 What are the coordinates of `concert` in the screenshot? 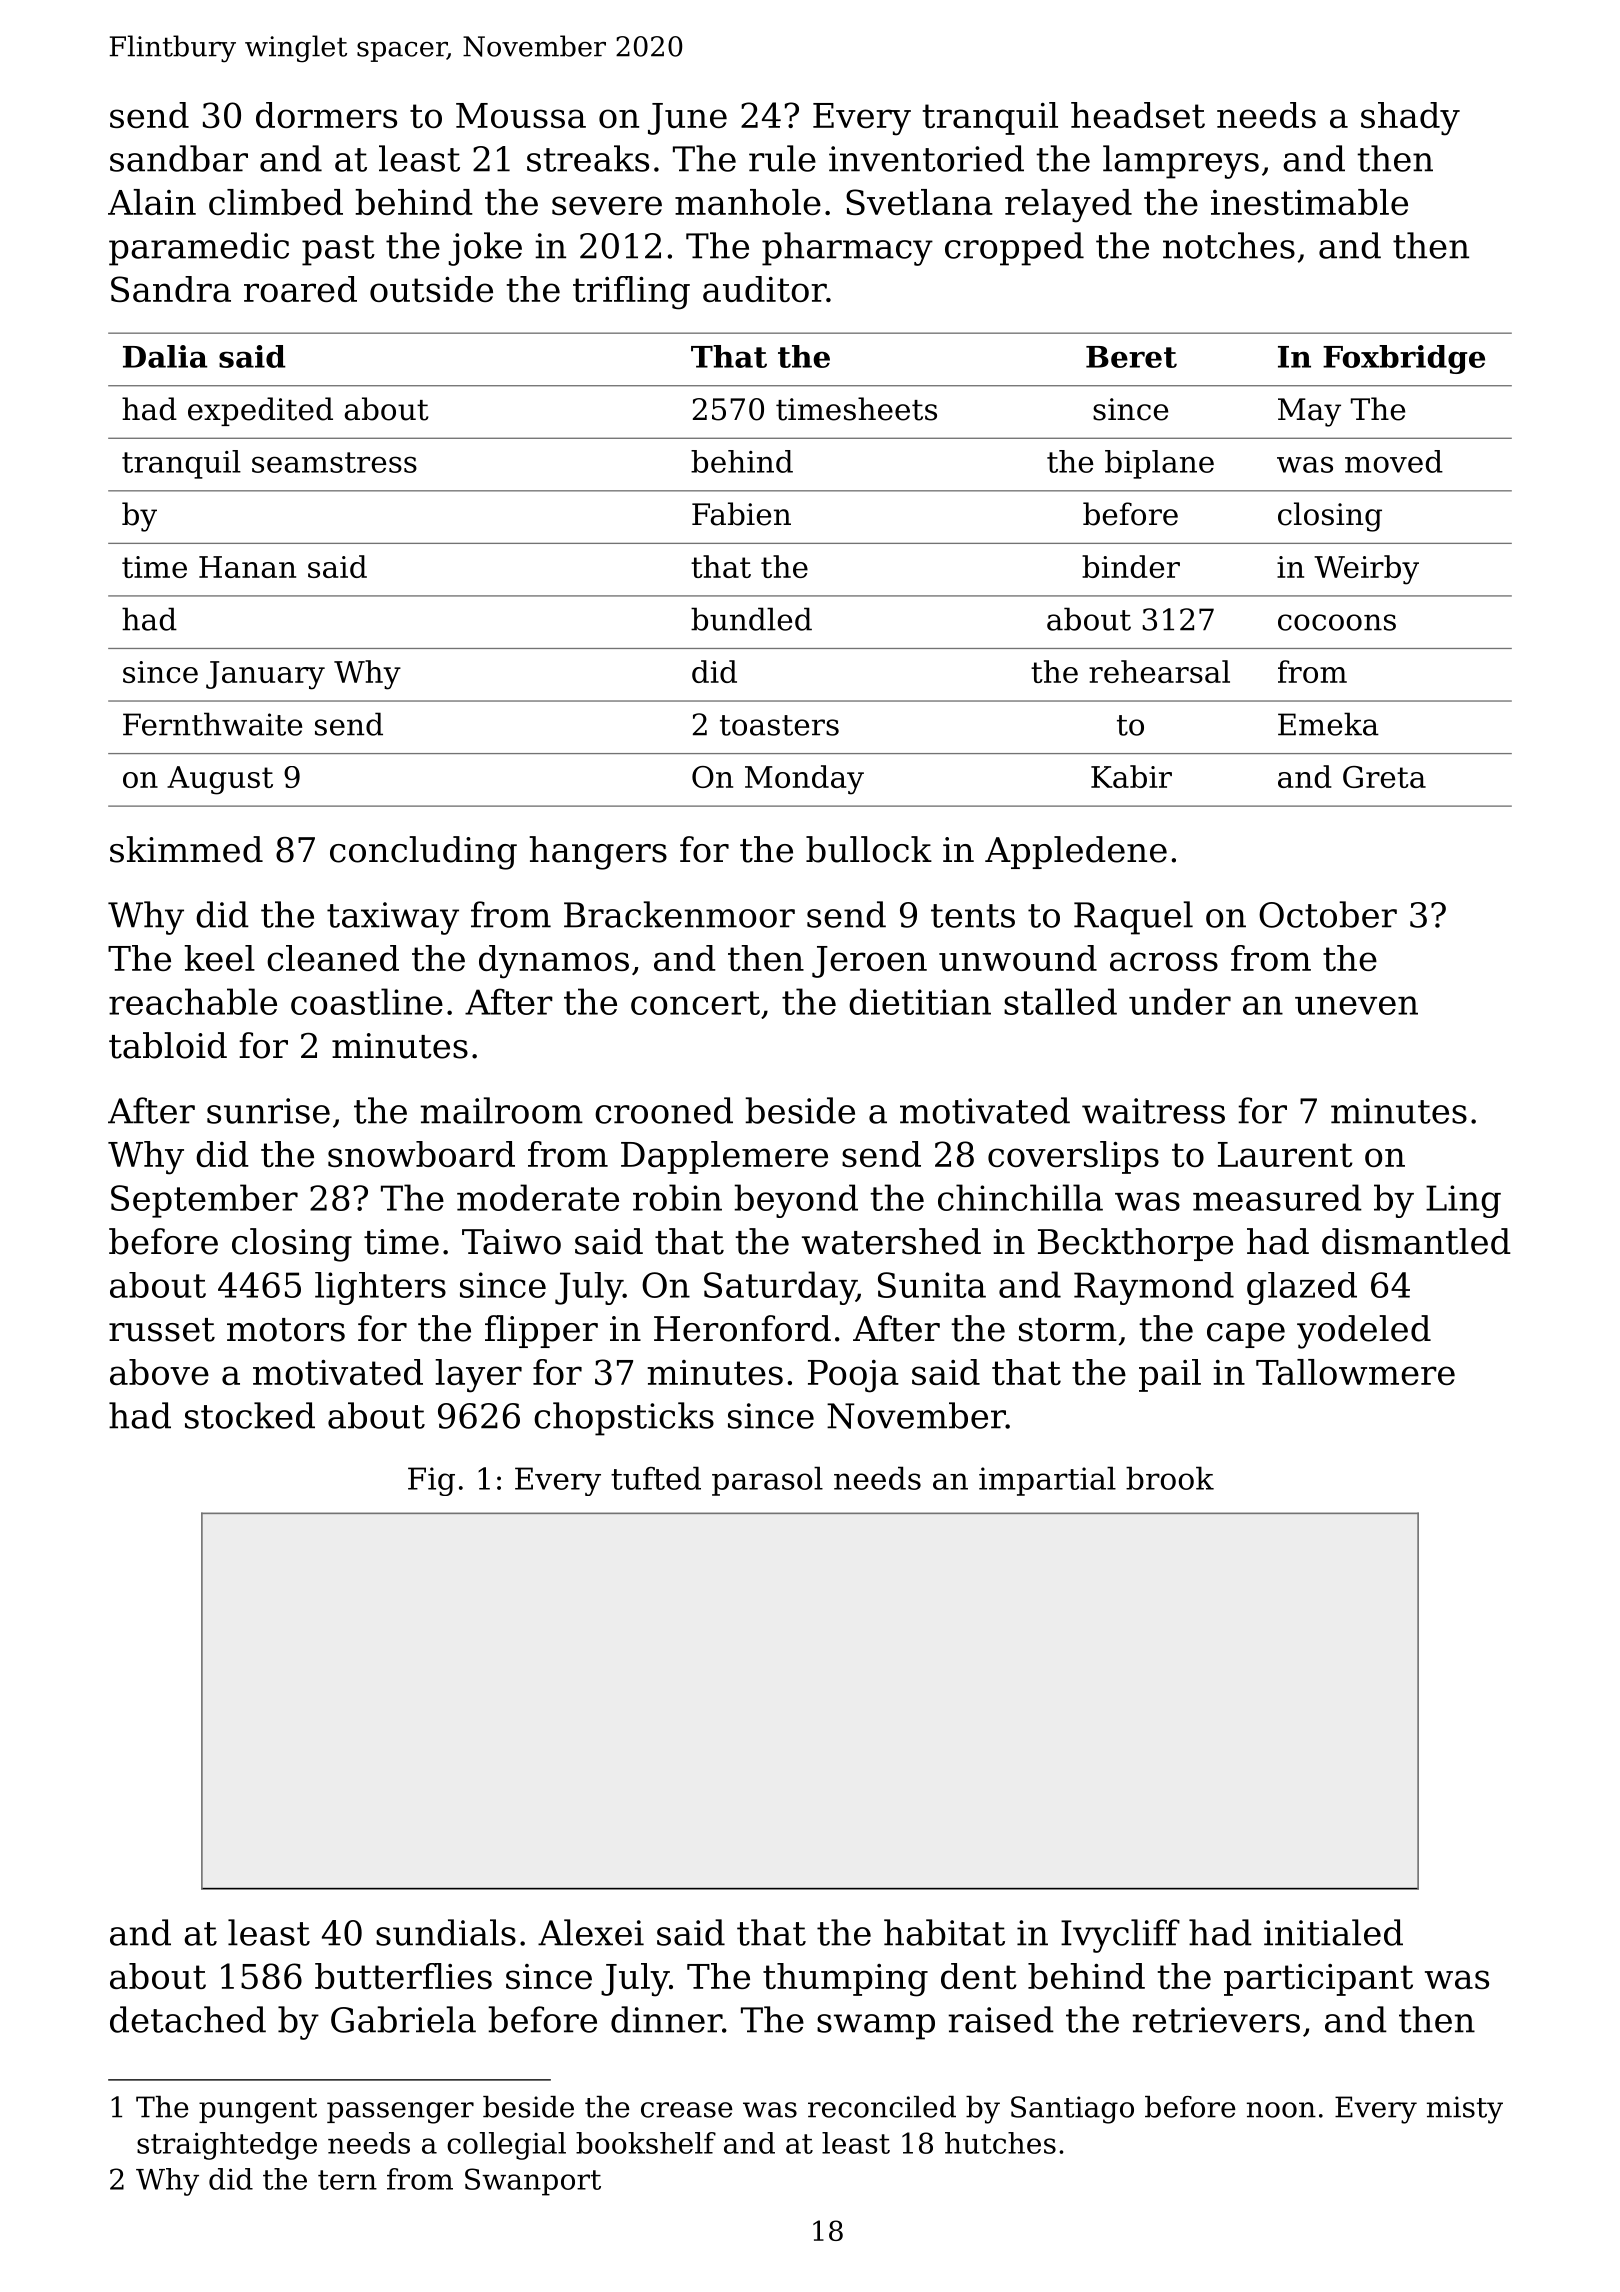 It's located at (695, 1003).
